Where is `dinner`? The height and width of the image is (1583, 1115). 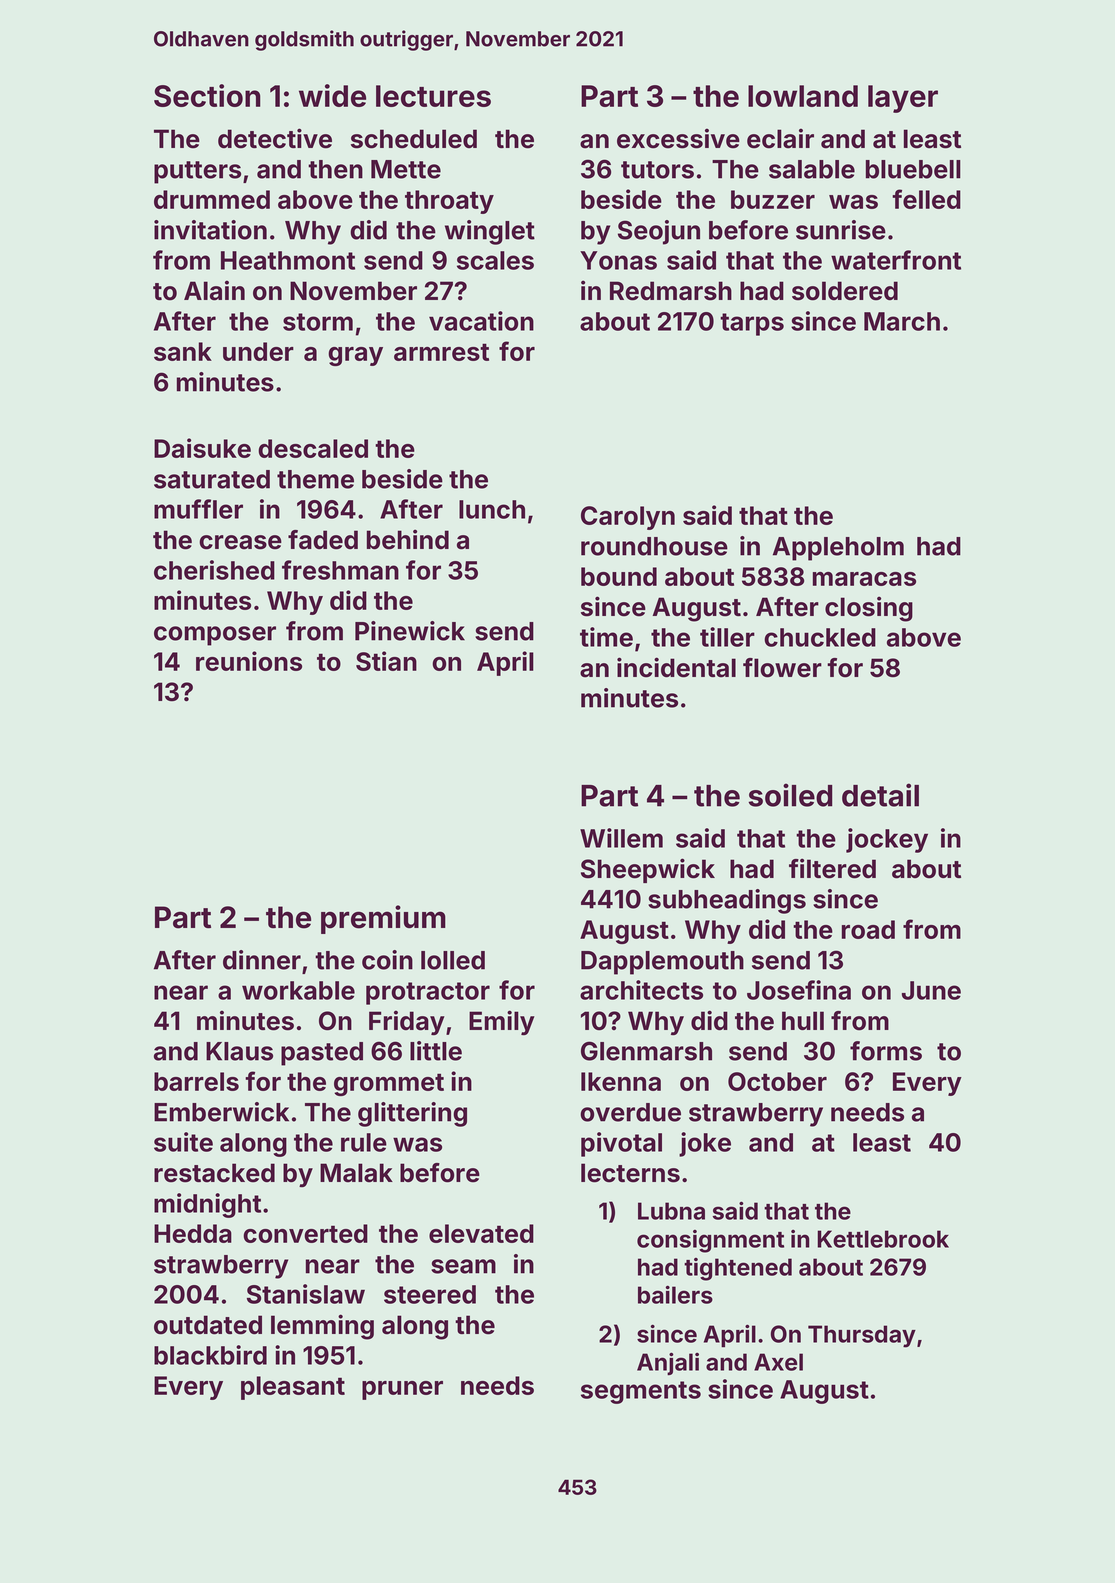 dinner is located at coordinates (262, 960).
